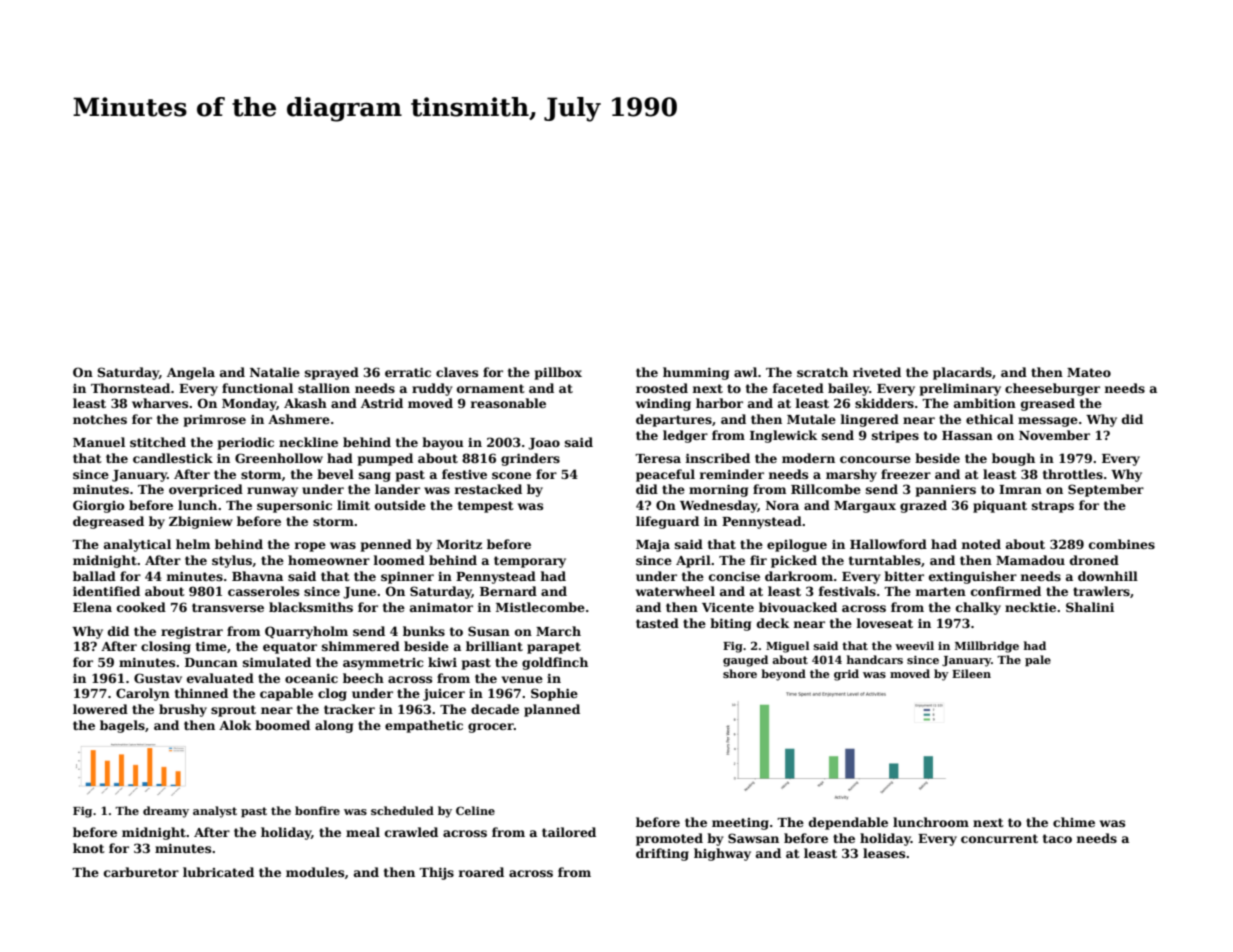 The image size is (1233, 952). Describe the element at coordinates (311, 607) in the screenshot. I see `blacksmiths` at that location.
